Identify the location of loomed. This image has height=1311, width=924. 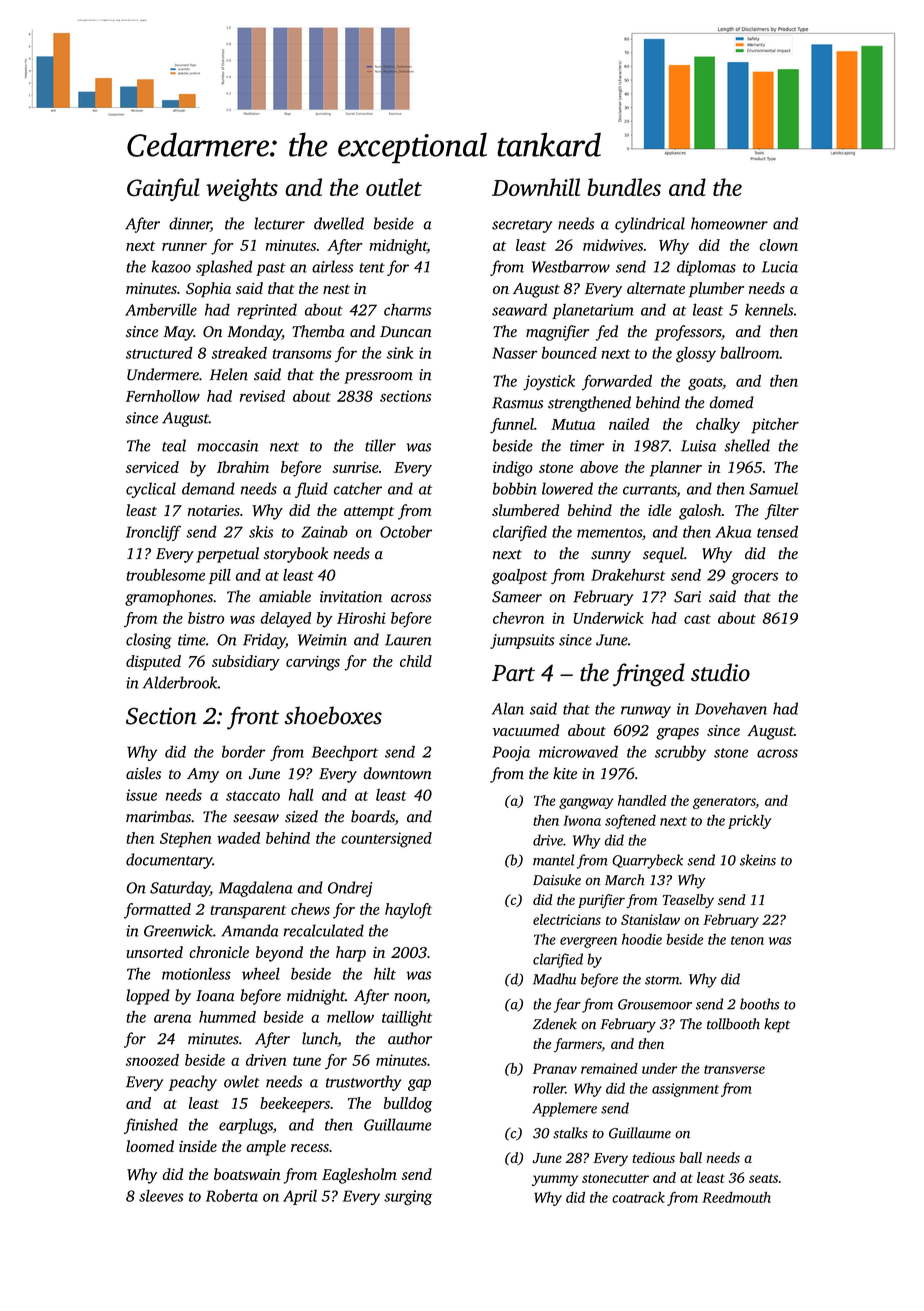
(150, 1146).
